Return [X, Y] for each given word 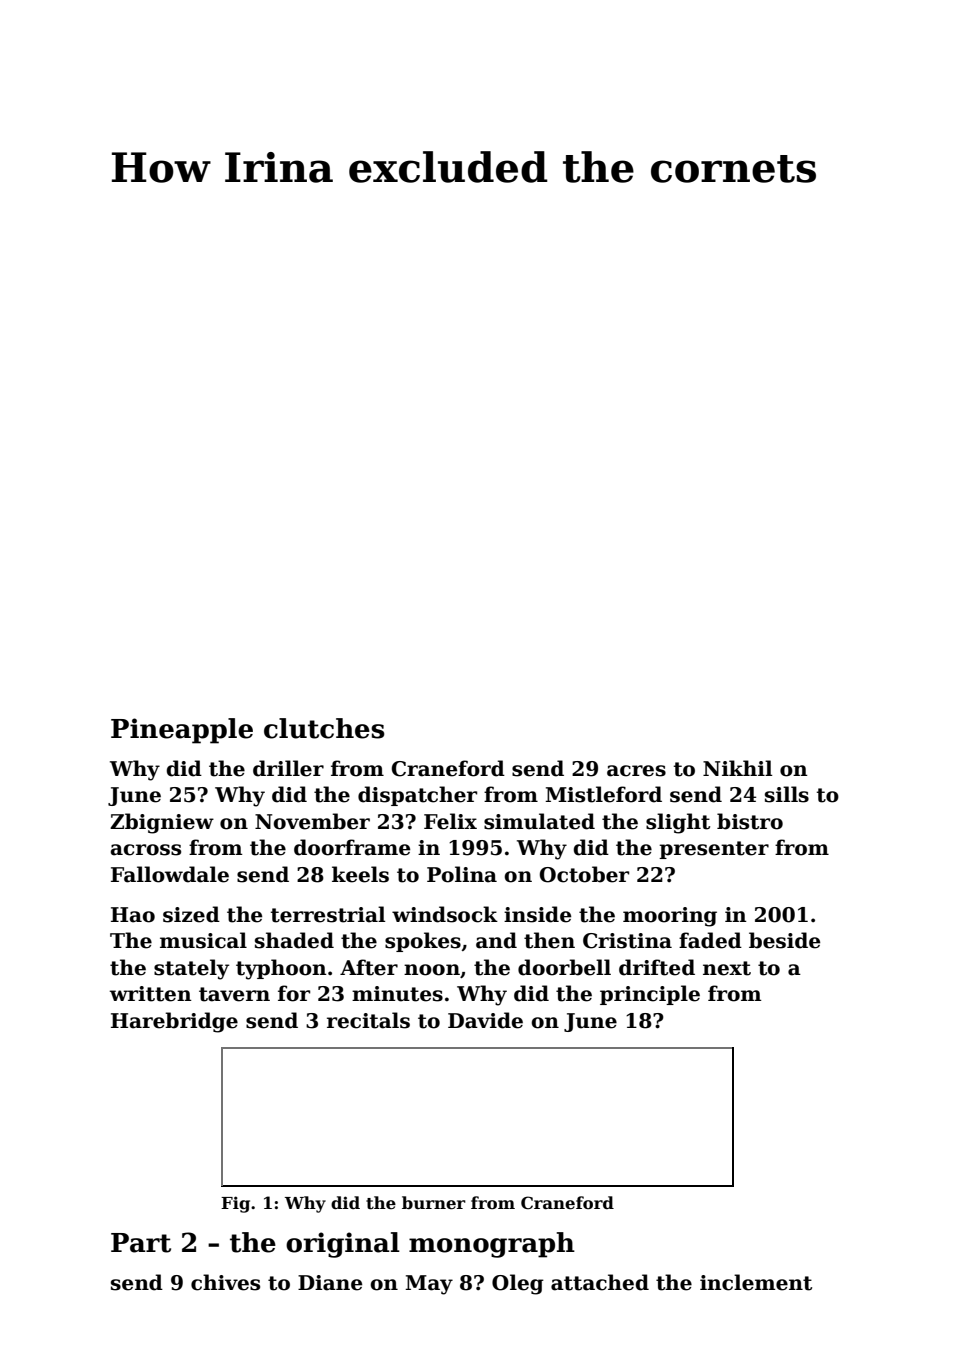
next [727, 968]
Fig [235, 1204]
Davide [485, 1020]
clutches [324, 728]
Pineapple [182, 731]
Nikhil [737, 768]
